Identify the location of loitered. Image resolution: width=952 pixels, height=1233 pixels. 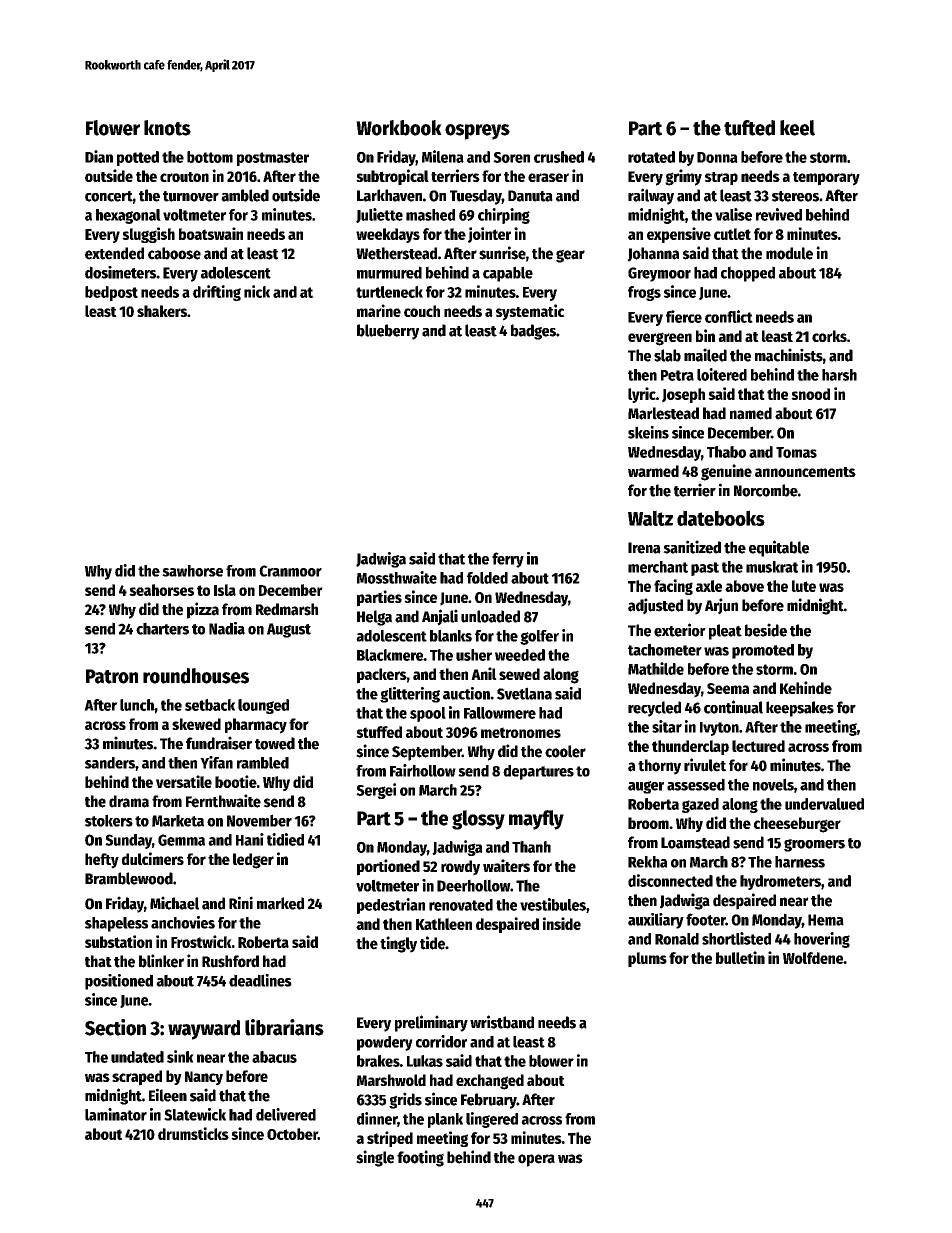
(722, 374).
